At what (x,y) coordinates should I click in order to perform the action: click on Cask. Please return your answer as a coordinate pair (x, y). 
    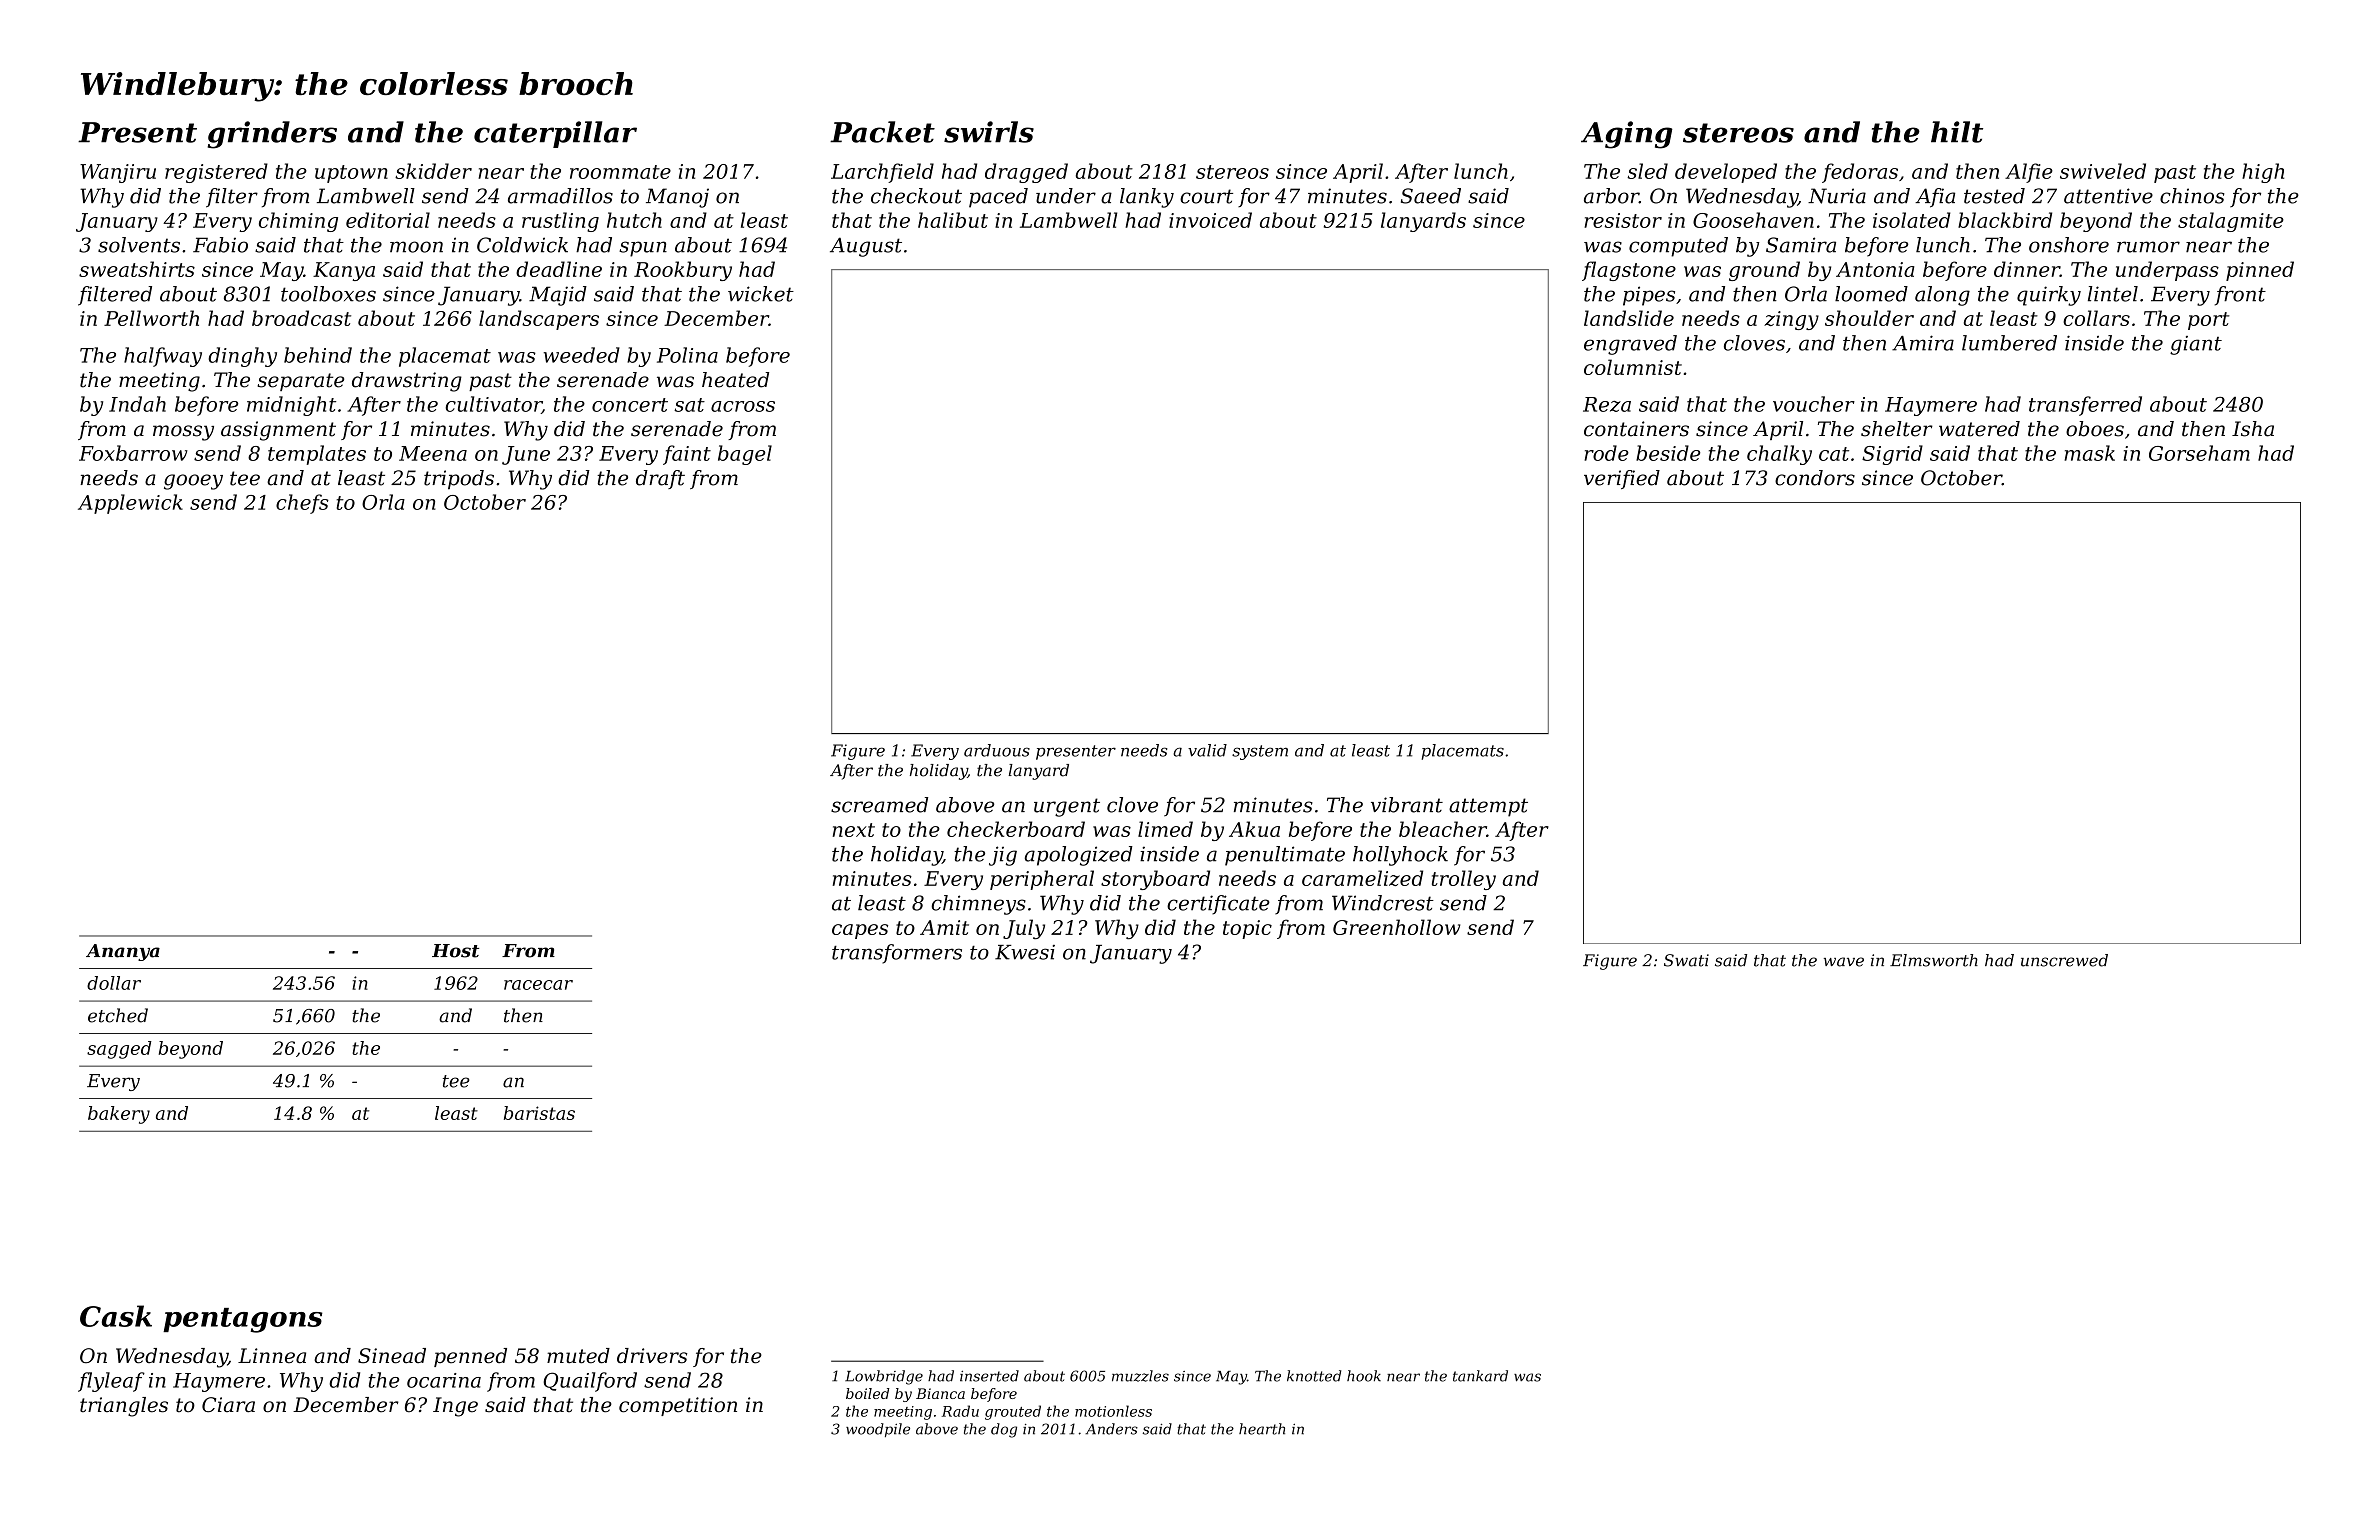
    Looking at the image, I should click on (116, 1316).
